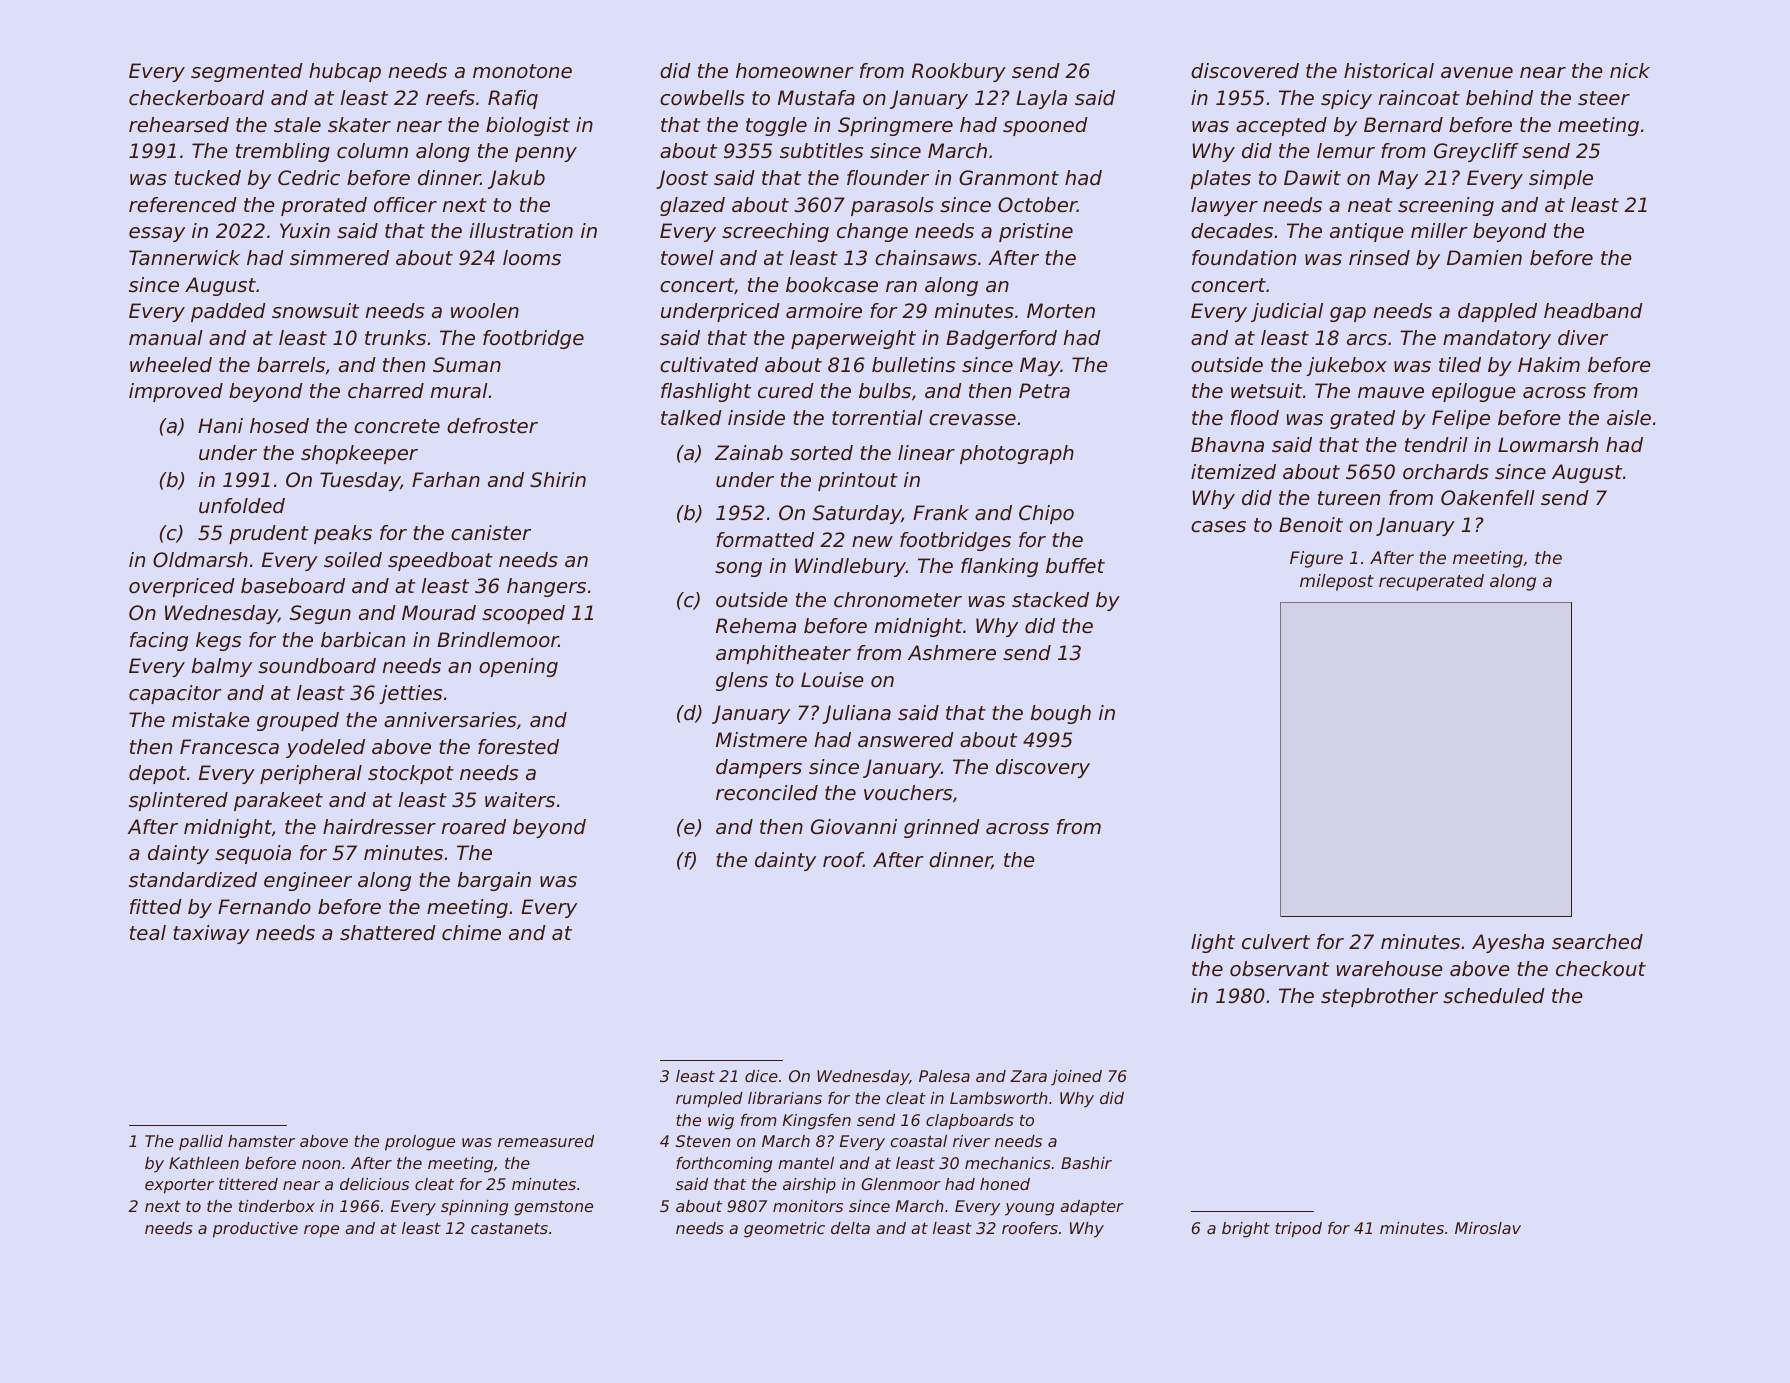  Describe the element at coordinates (761, 1076) in the page. I see `dice` at that location.
